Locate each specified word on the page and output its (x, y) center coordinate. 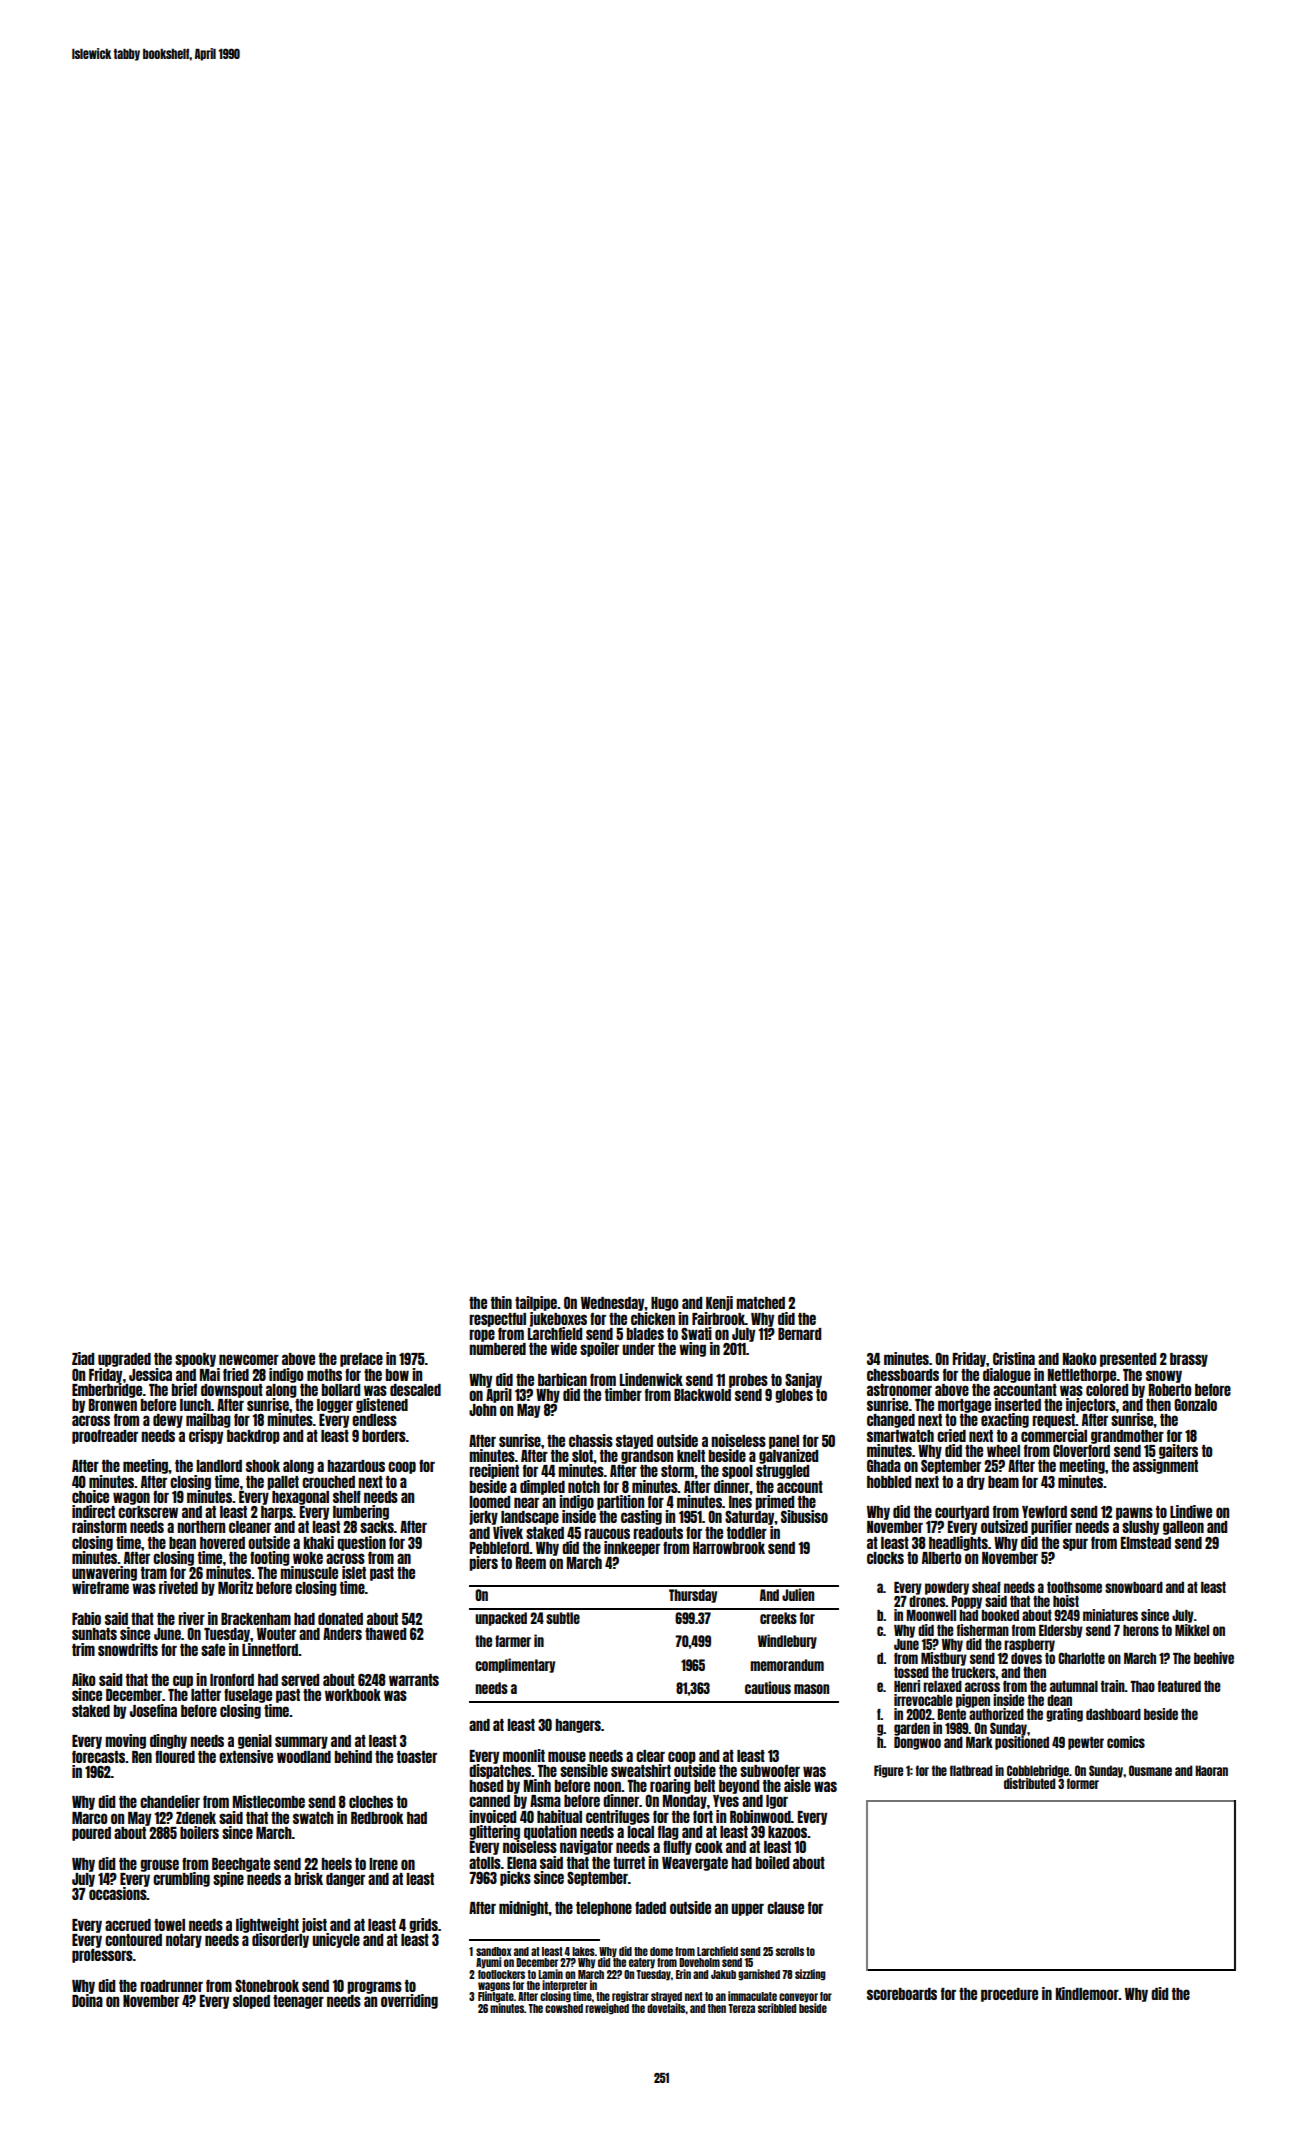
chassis (591, 1440)
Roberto (1170, 1390)
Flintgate (496, 1997)
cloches (371, 1802)
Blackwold (702, 1395)
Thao (1142, 1686)
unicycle (336, 1940)
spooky (195, 1360)
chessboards (903, 1375)
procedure (1009, 1995)
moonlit (524, 1755)
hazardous (356, 1466)
